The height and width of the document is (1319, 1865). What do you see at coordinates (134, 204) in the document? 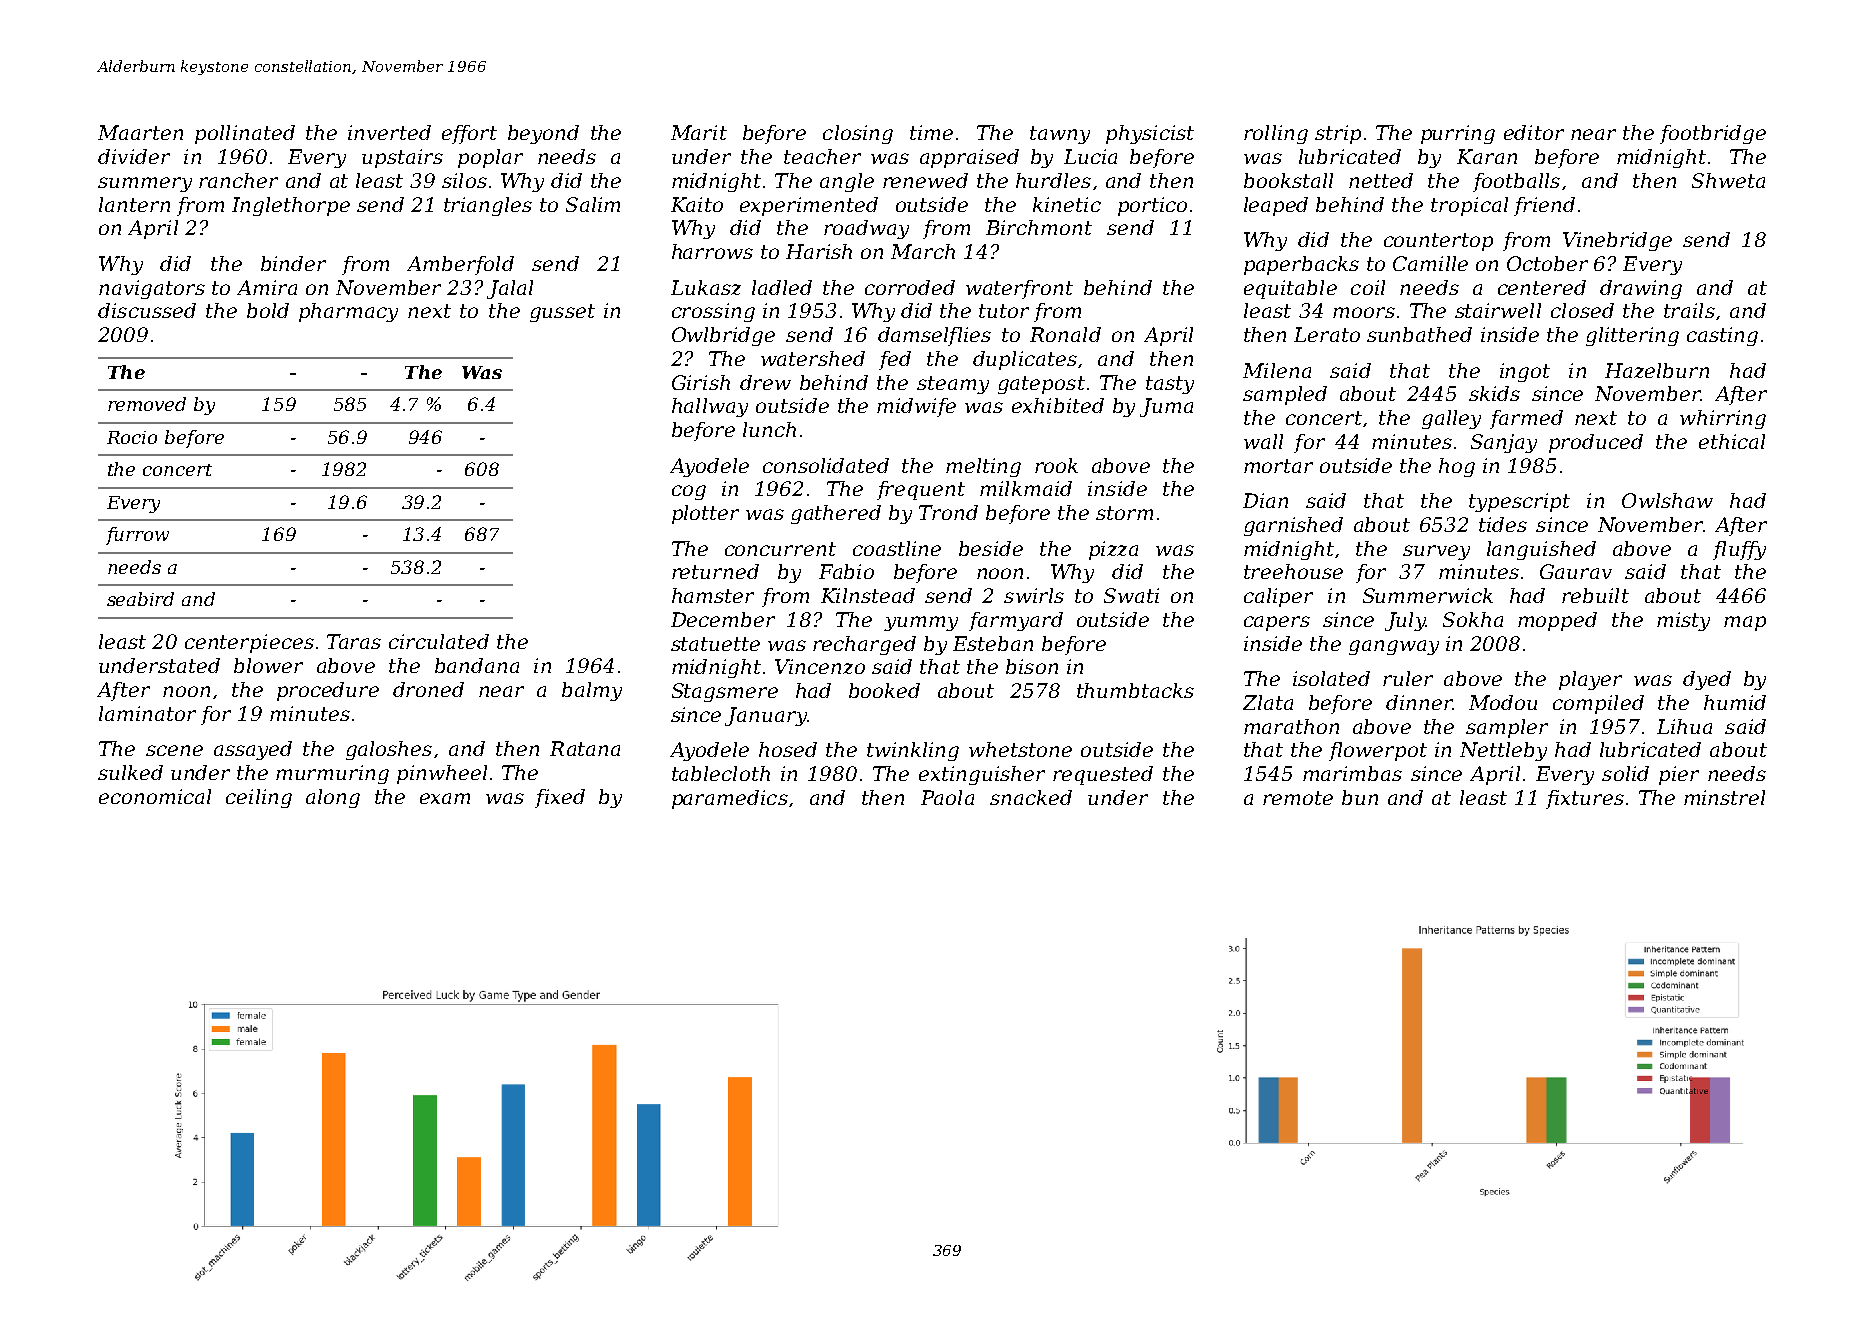
I see `lantern` at bounding box center [134, 204].
